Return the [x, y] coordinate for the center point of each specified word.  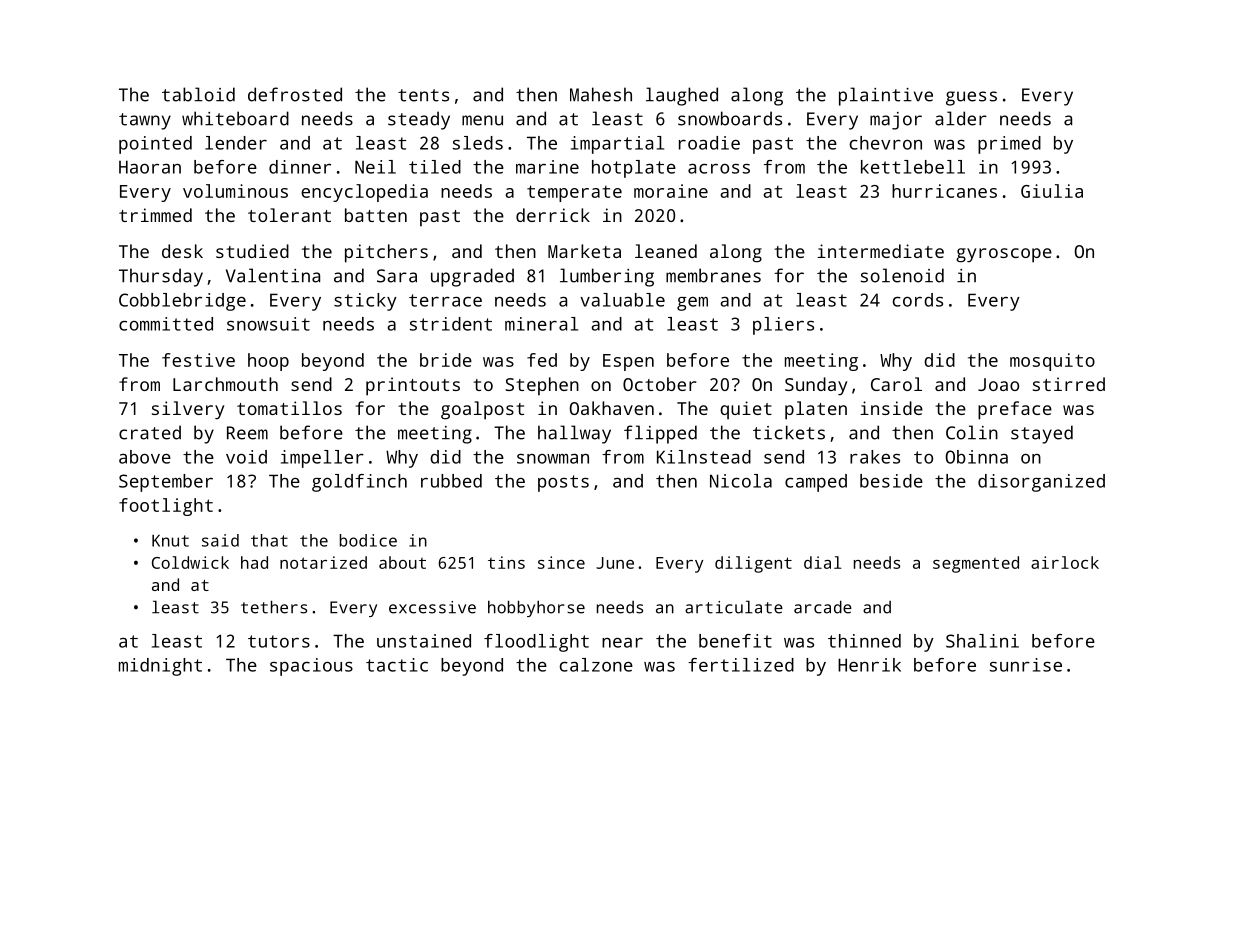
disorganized [1041, 483]
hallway [574, 434]
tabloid [198, 94]
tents [423, 95]
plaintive [886, 96]
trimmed [155, 215]
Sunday [816, 386]
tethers [274, 607]
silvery [188, 410]
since [561, 562]
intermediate [880, 251]
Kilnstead [704, 457]
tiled [435, 167]
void [246, 457]
